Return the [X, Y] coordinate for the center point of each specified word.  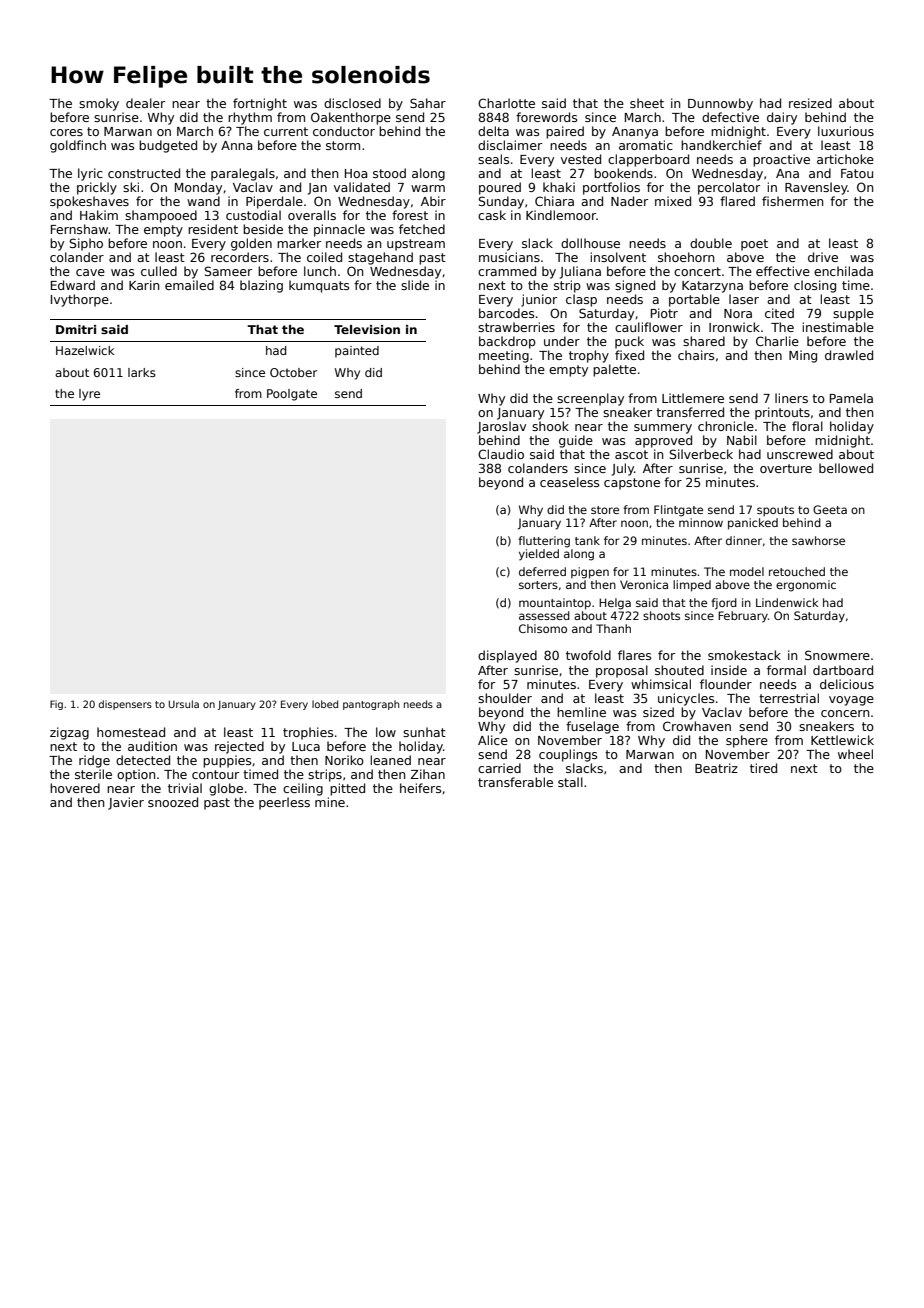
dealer [145, 103]
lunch [320, 271]
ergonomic [806, 586]
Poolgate [292, 395]
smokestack [744, 655]
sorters [538, 585]
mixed [673, 201]
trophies [308, 733]
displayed [507, 656]
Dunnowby [720, 104]
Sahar [428, 103]
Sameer [228, 271]
